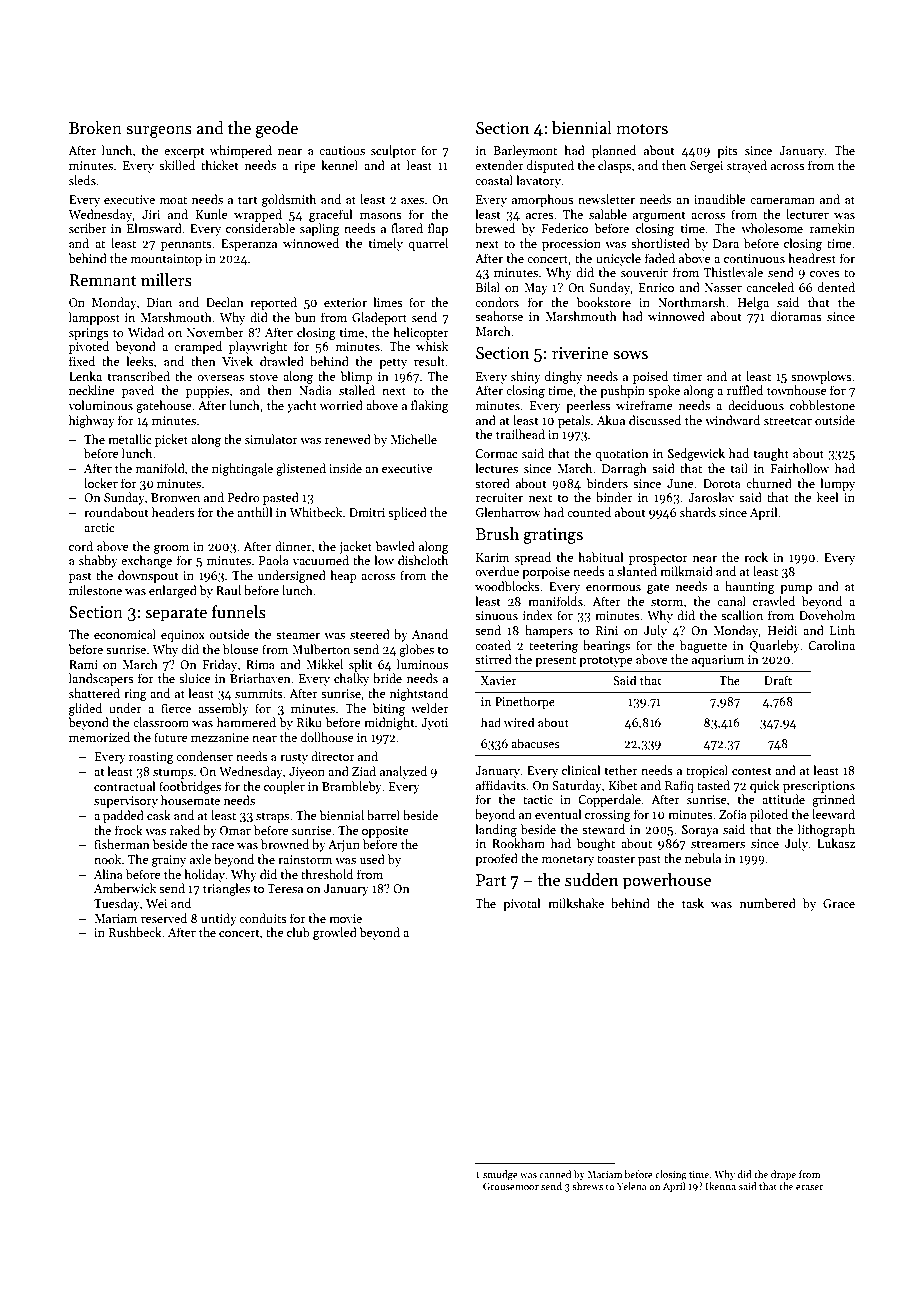 The image size is (924, 1308). I want to click on Darragh, so click(624, 469).
